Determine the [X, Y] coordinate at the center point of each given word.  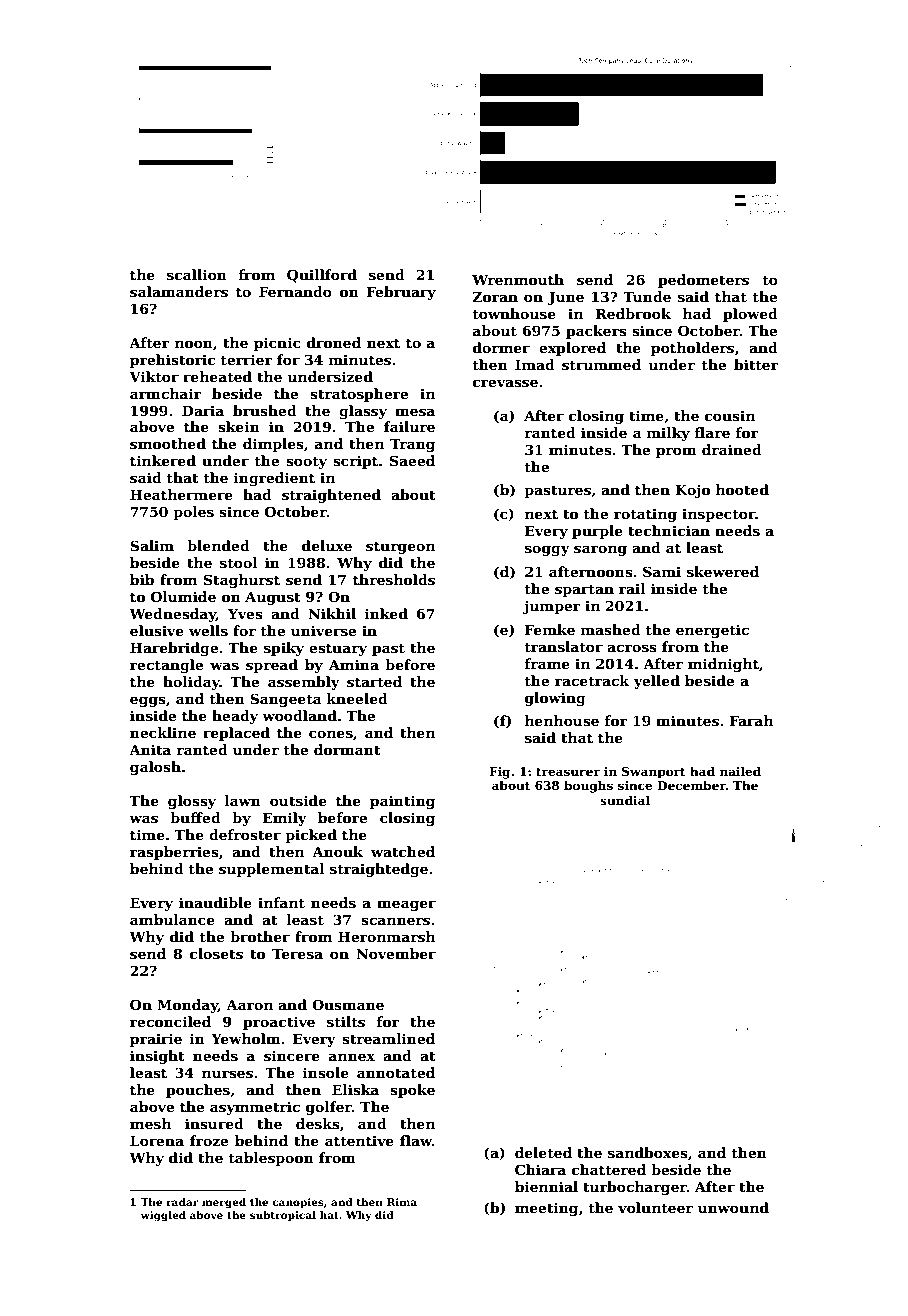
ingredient [274, 479]
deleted [543, 1152]
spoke [412, 1091]
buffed [195, 817]
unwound [733, 1207]
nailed [740, 771]
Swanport [654, 773]
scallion [197, 274]
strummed [601, 364]
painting [402, 802]
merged [224, 1203]
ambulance [172, 919]
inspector [718, 515]
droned [334, 342]
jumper [551, 607]
